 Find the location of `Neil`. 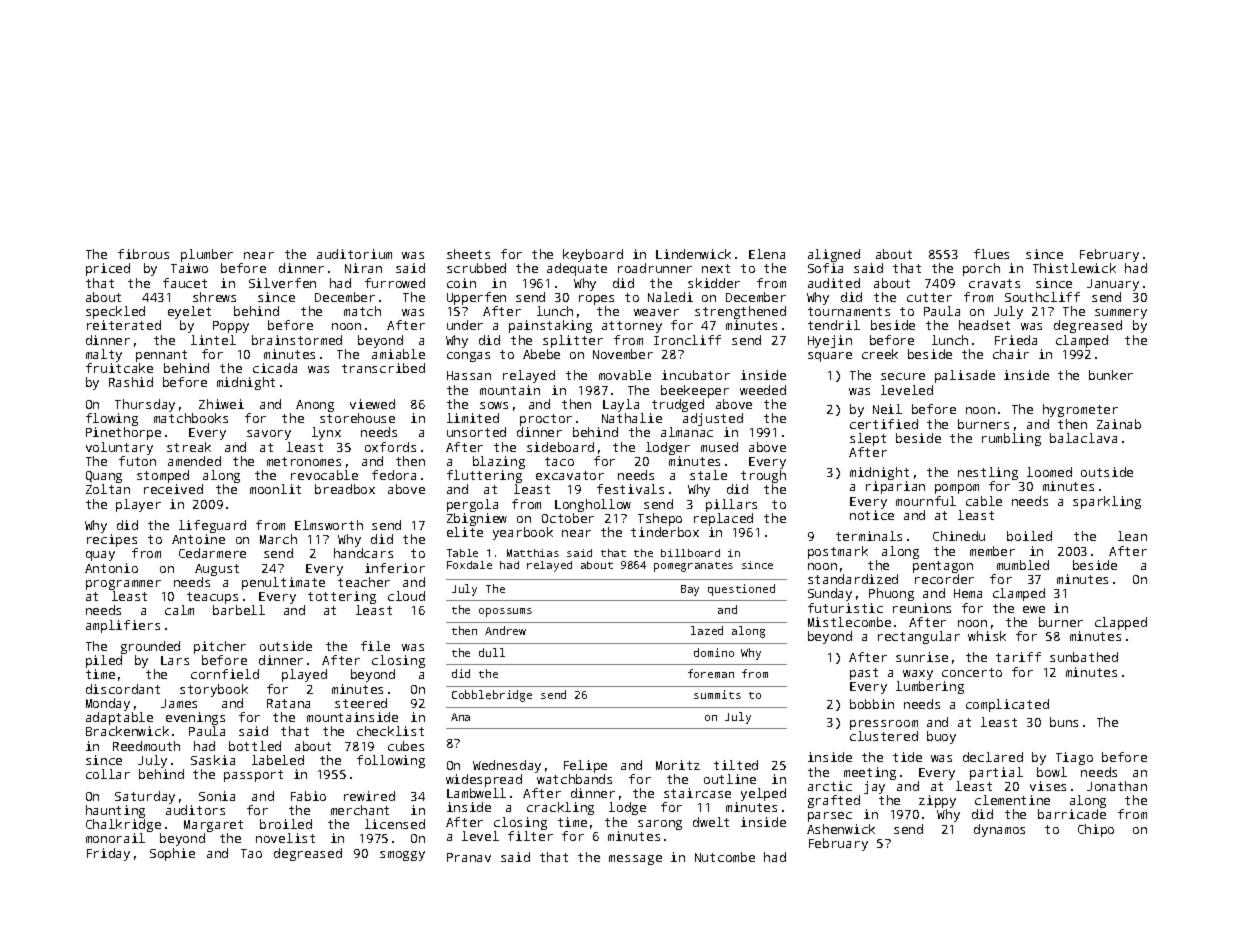

Neil is located at coordinates (887, 409).
